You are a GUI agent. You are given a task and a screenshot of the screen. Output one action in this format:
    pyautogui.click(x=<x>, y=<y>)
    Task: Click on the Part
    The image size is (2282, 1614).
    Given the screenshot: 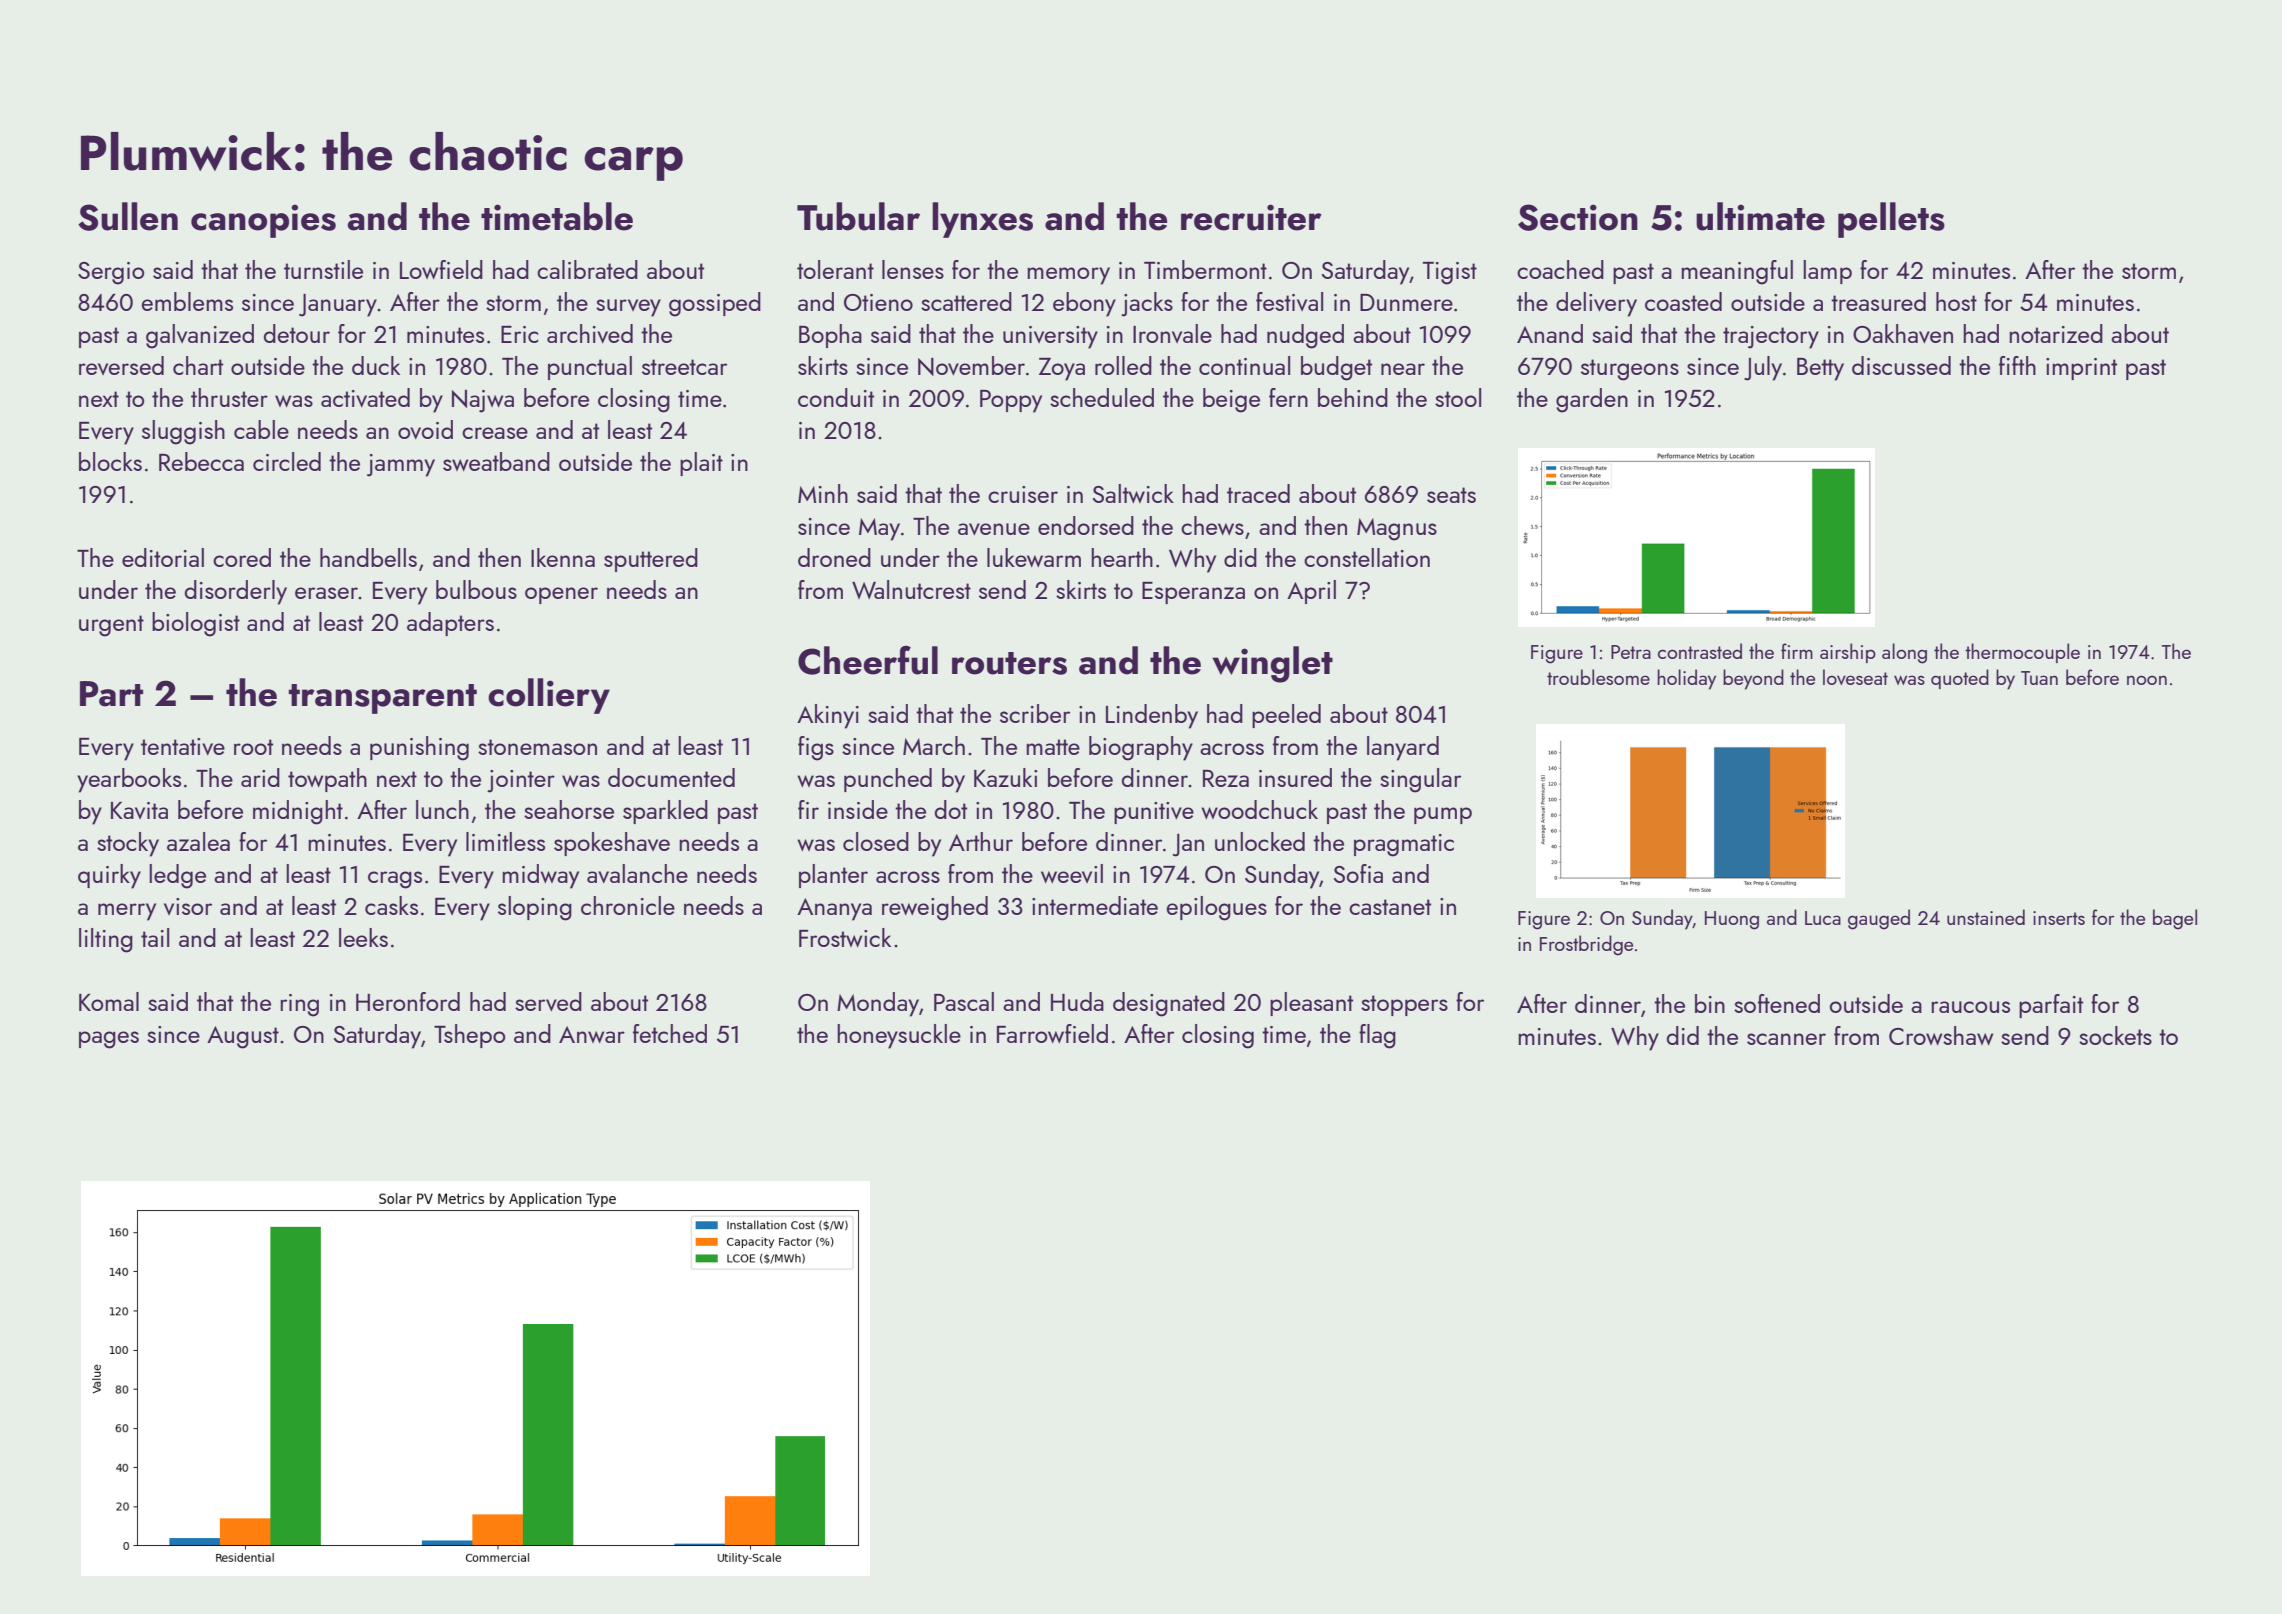 What is the action you would take?
    pyautogui.click(x=111, y=694)
